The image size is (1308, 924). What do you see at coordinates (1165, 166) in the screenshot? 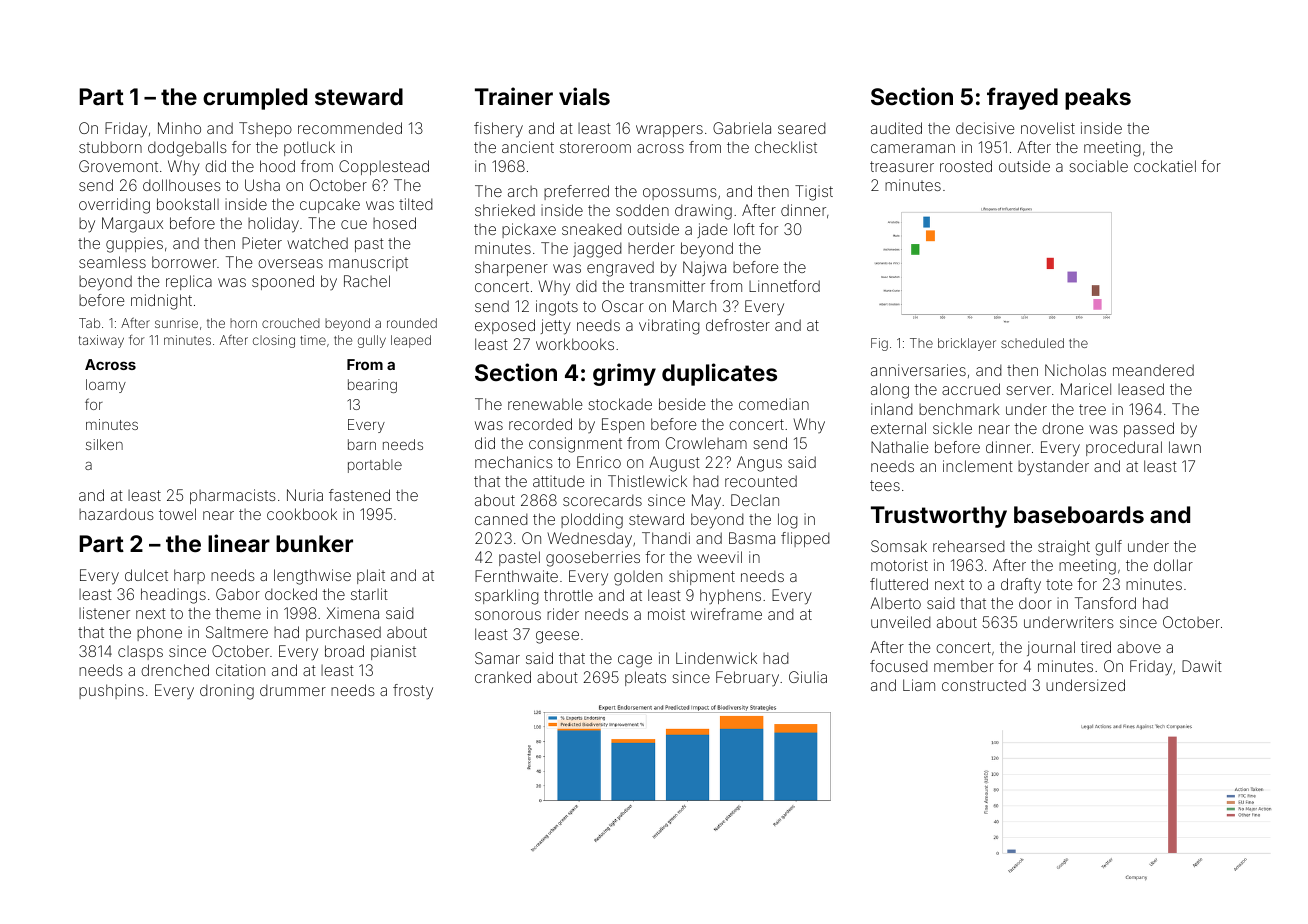
I see `cockatiel` at bounding box center [1165, 166].
